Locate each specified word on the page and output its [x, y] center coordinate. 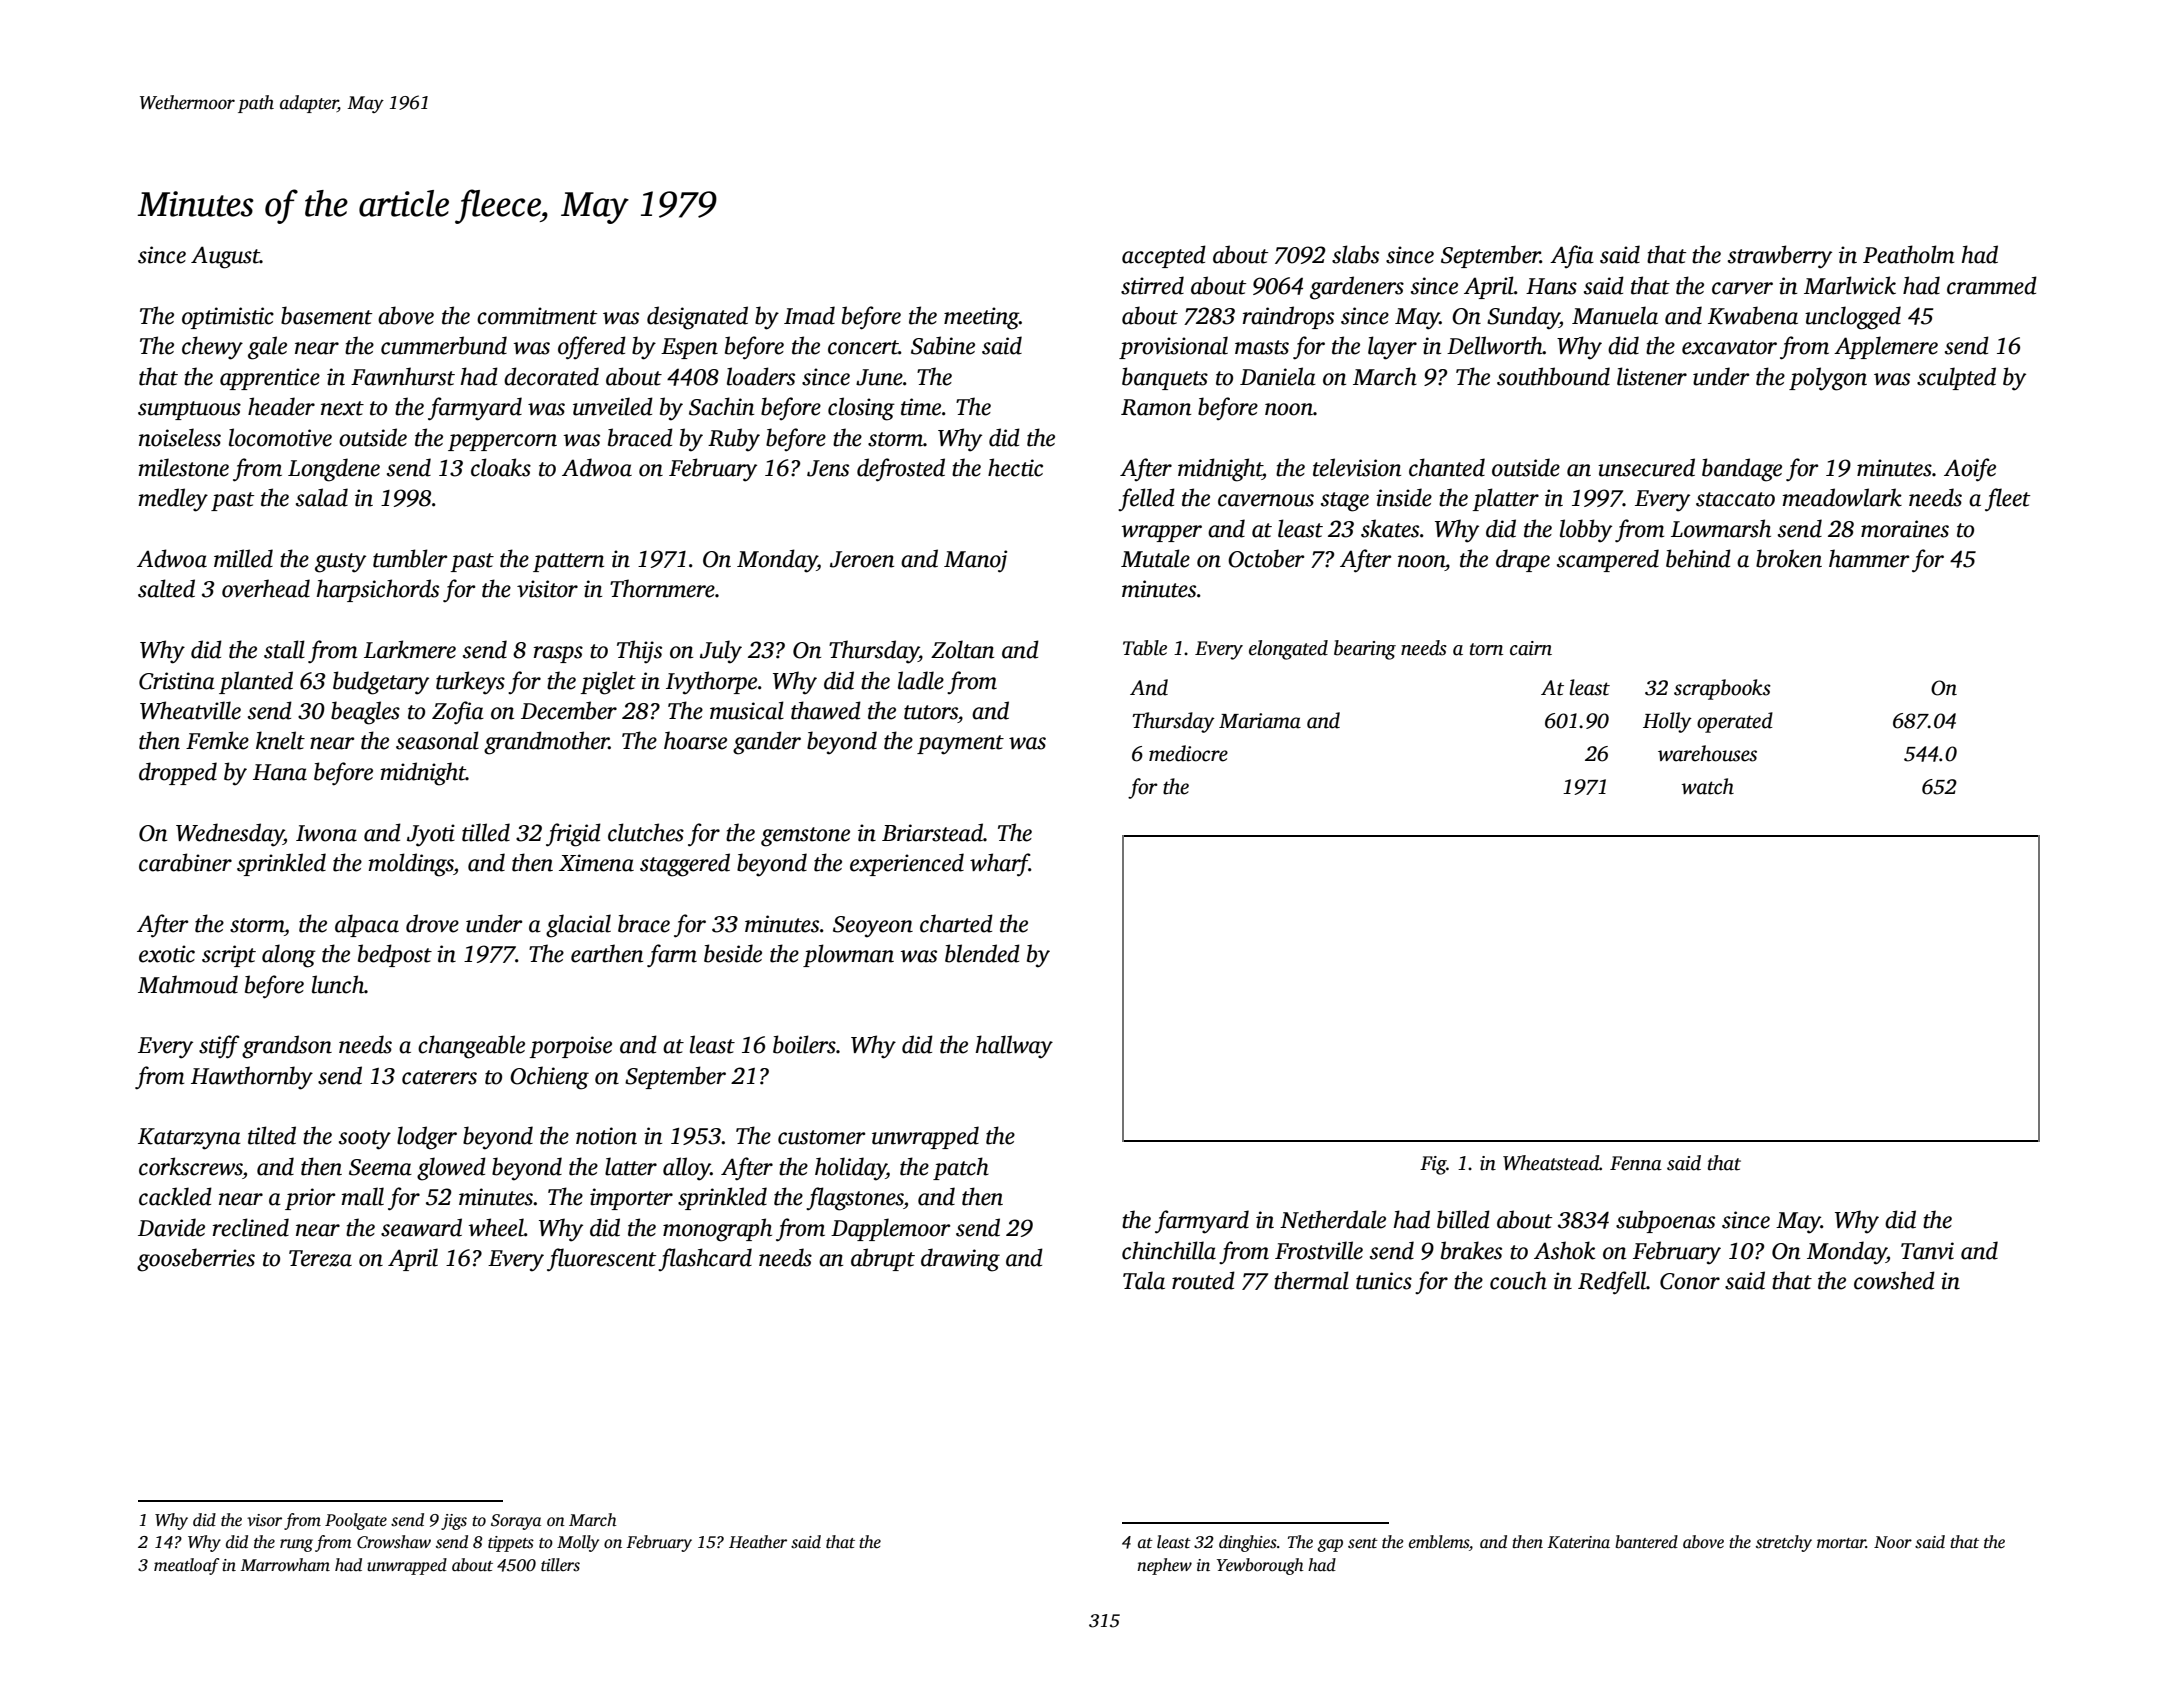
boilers [804, 1044]
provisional [1173, 347]
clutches [646, 832]
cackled [175, 1196]
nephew [1164, 1566]
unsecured [1646, 467]
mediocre [1188, 753]
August [225, 257]
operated [1735, 722]
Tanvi [1927, 1251]
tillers [560, 1565]
